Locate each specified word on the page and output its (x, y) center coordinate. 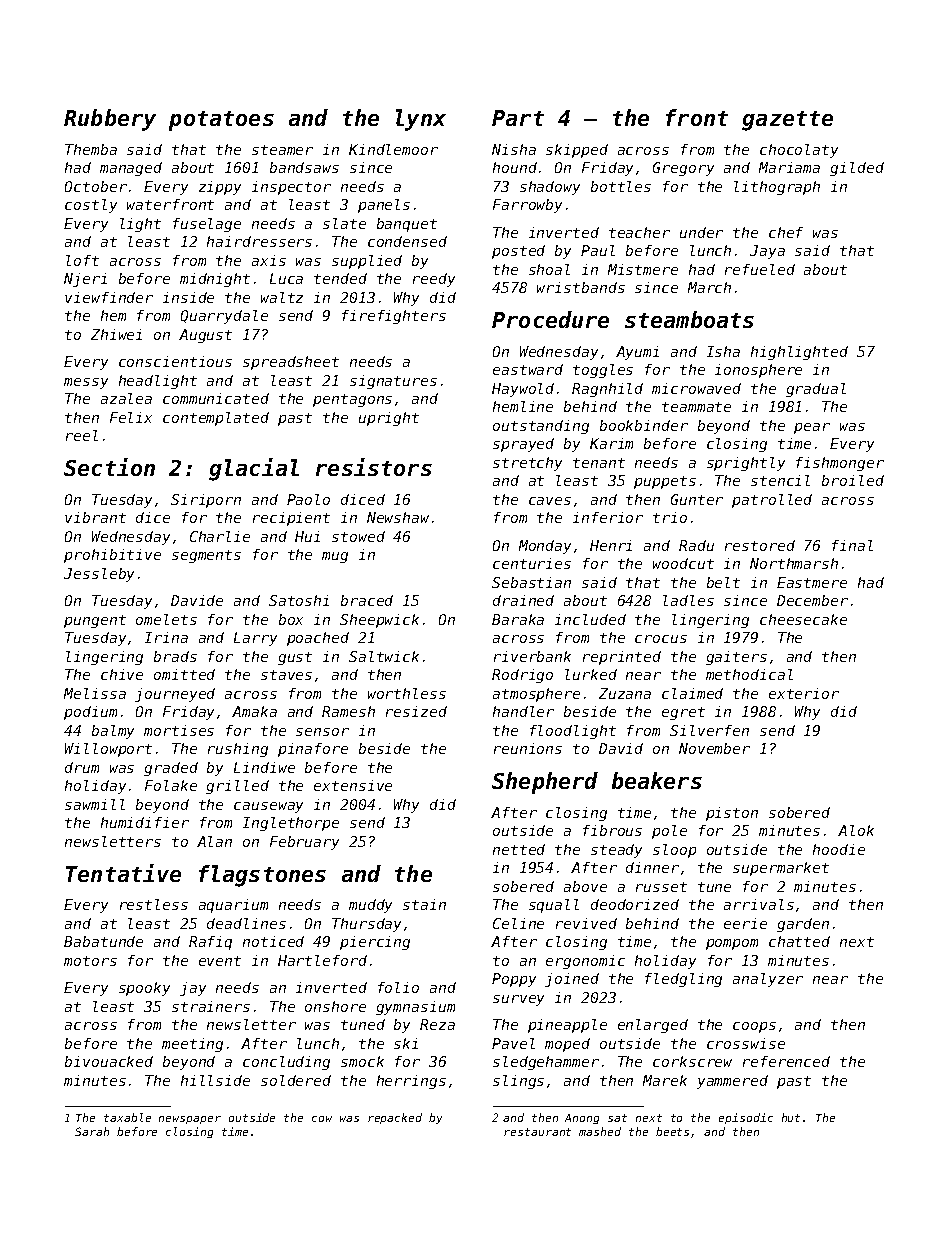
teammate (696, 407)
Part (518, 118)
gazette (787, 121)
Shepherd (545, 783)
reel (82, 435)
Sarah (92, 1131)
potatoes (221, 121)
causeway (268, 807)
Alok (856, 830)
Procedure (550, 319)
